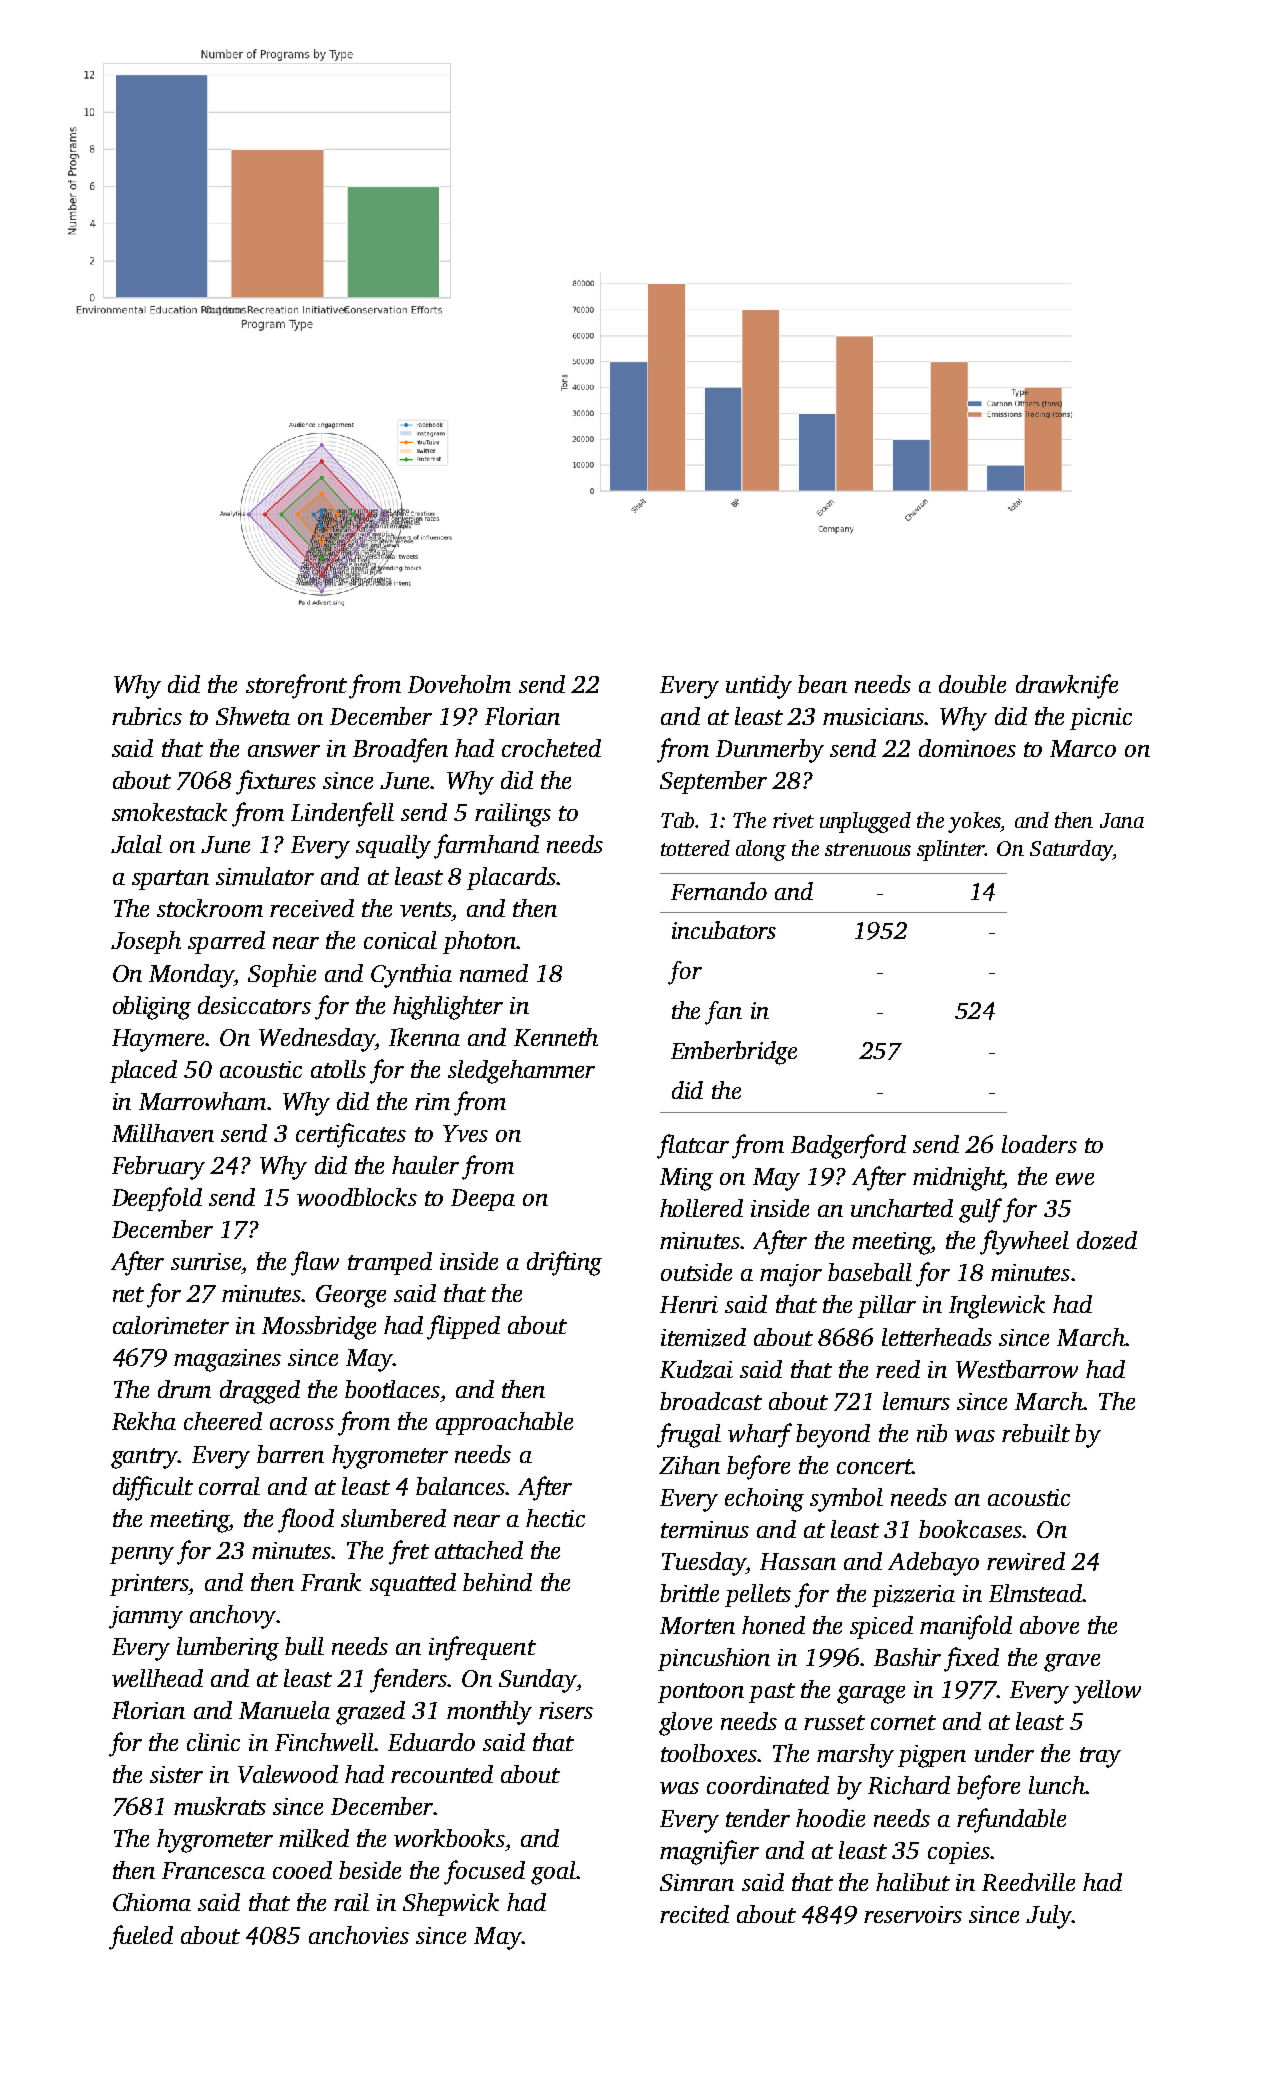  What do you see at coordinates (1122, 820) in the screenshot?
I see `Jana` at bounding box center [1122, 820].
